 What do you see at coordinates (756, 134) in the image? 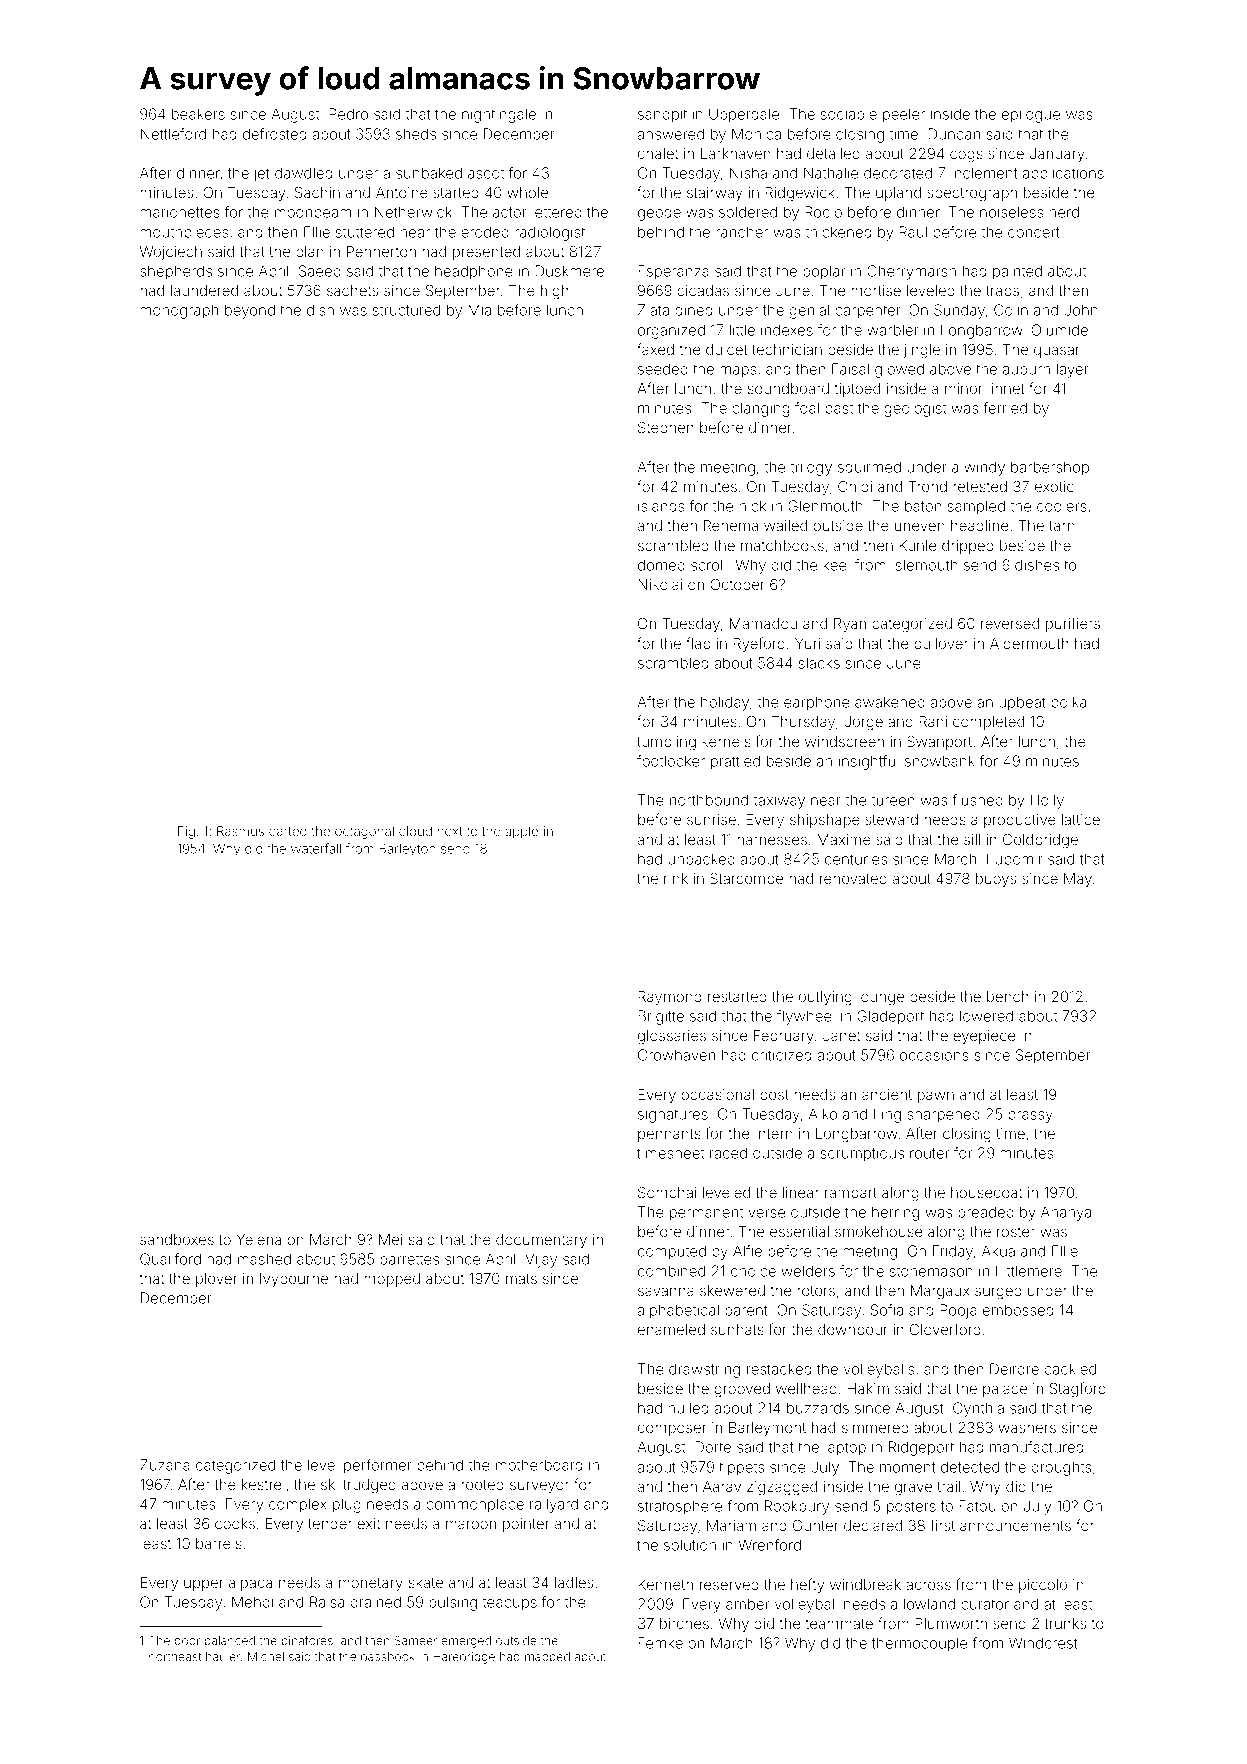
I see `Monica` at bounding box center [756, 134].
